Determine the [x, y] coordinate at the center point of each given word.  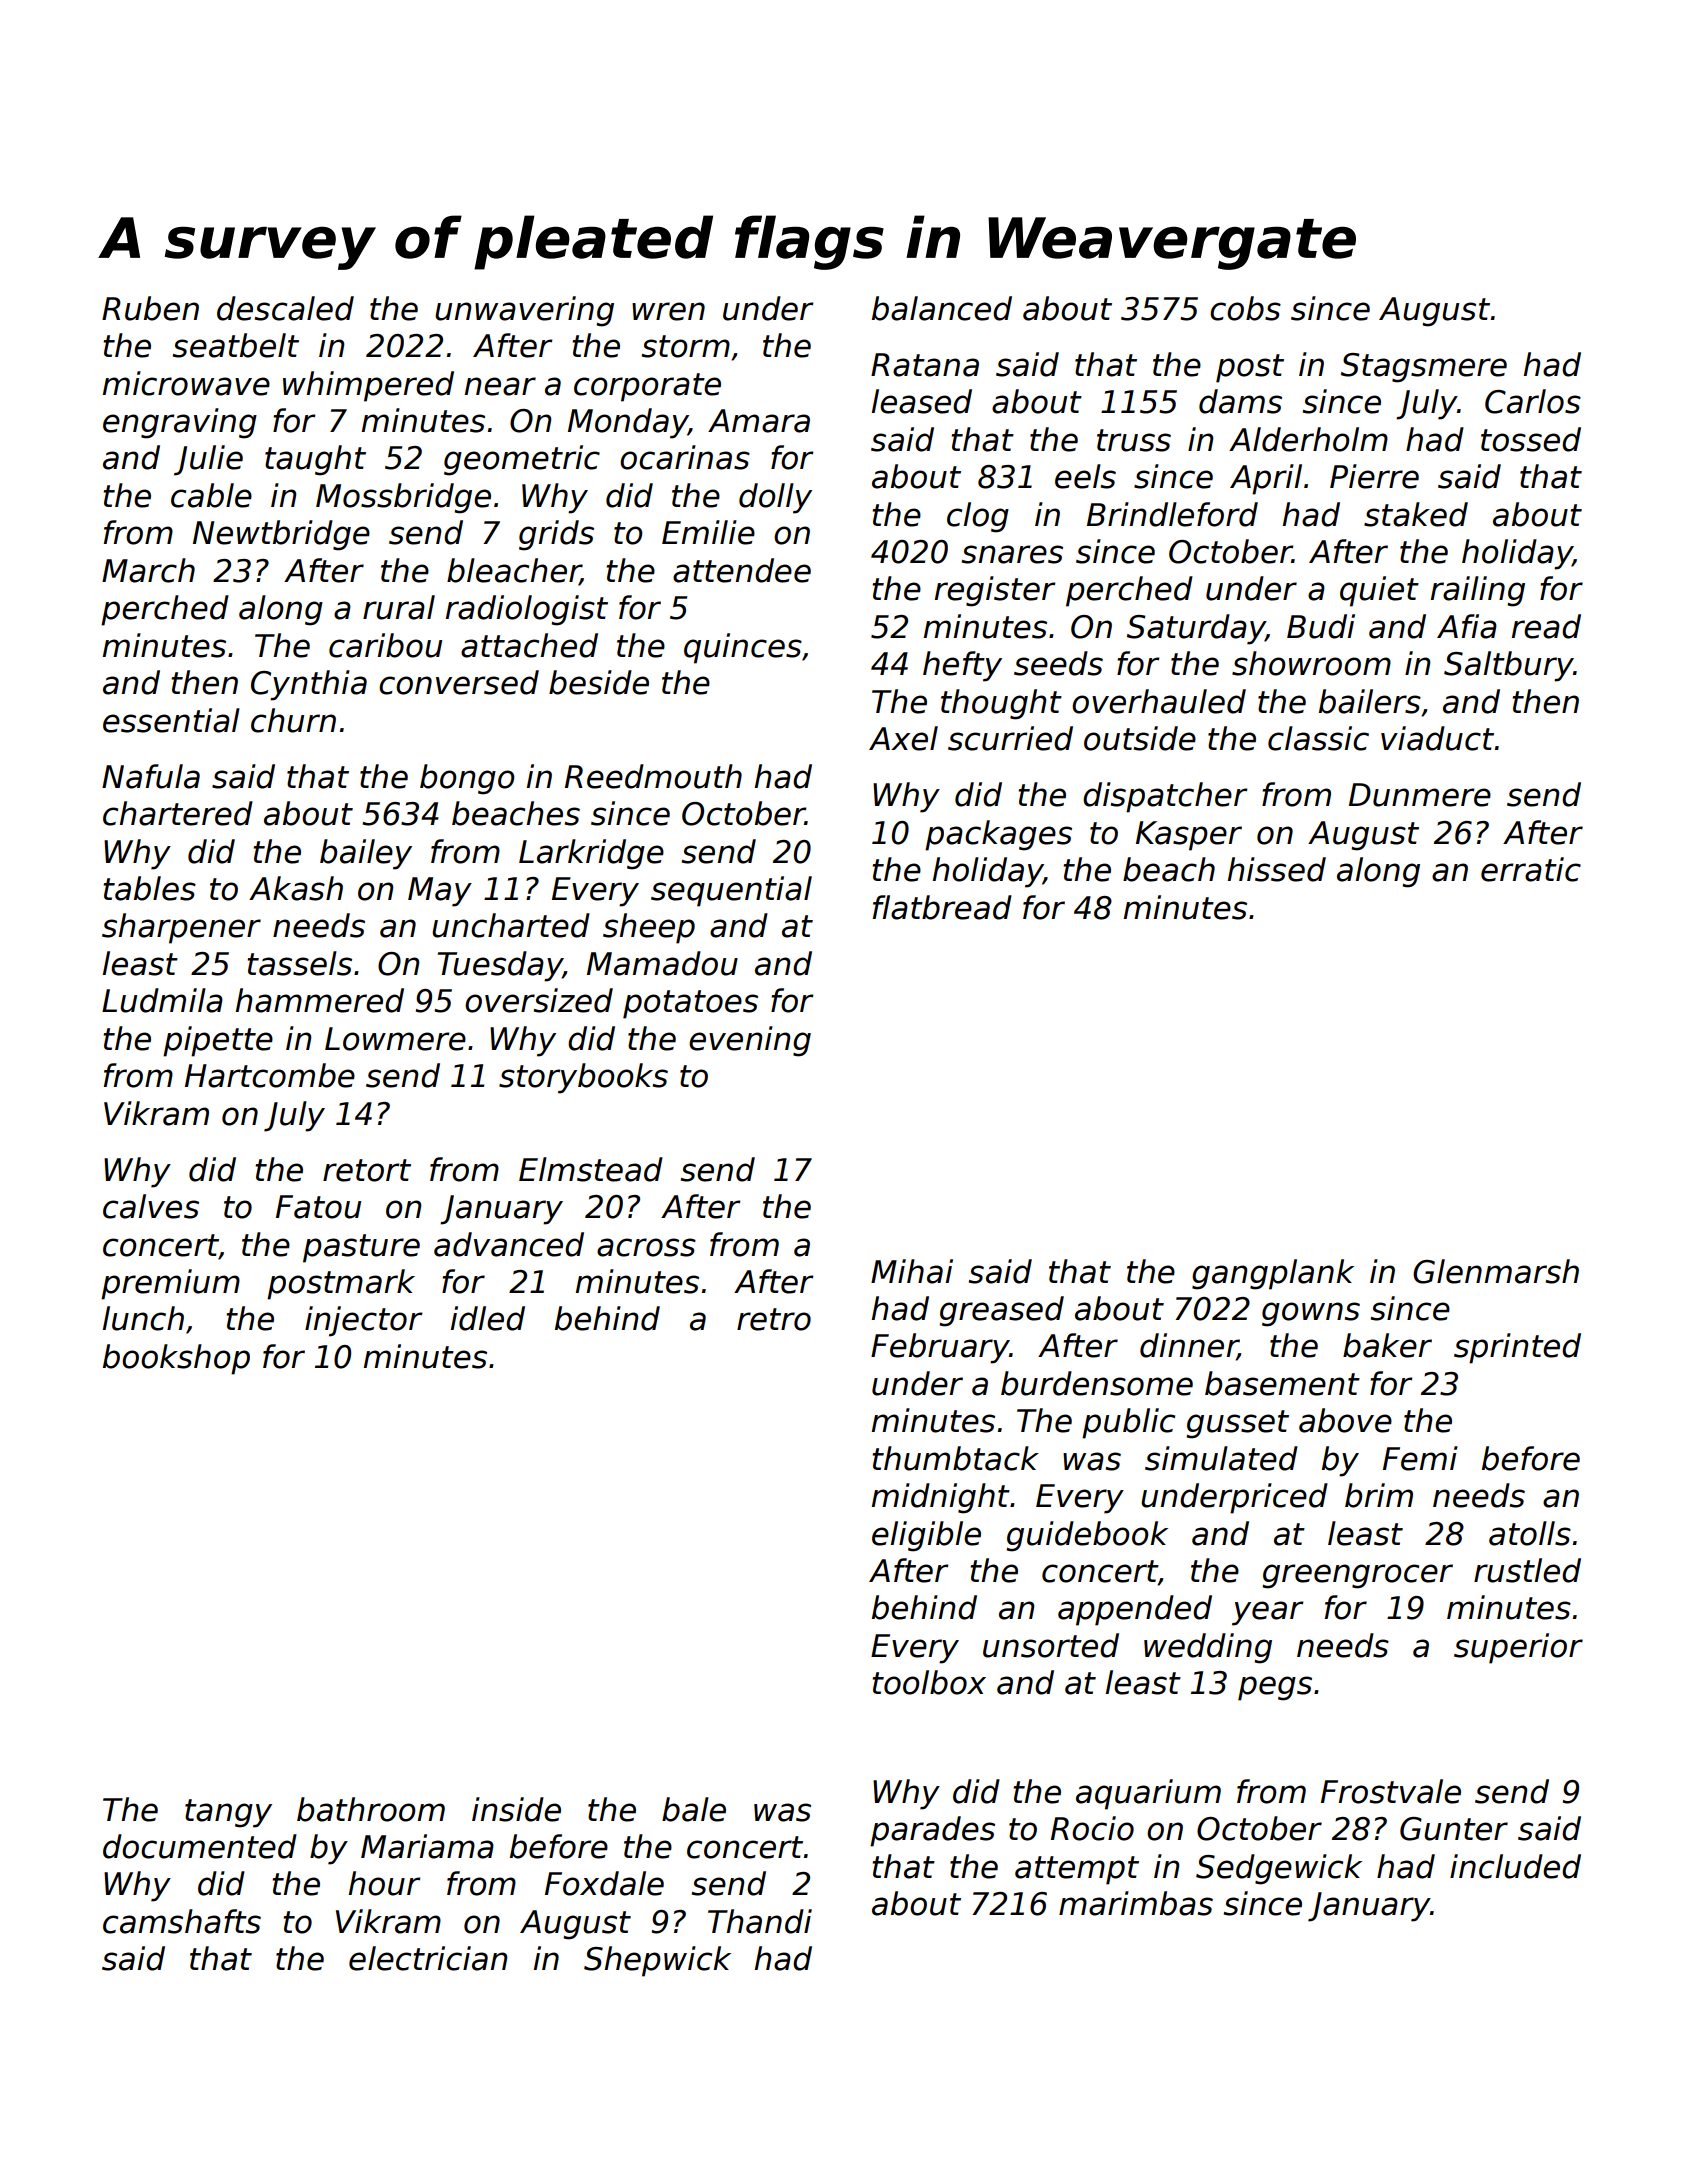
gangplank [1273, 1274]
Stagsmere [1424, 368]
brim [1379, 1495]
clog [978, 517]
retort [367, 1170]
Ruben [150, 308]
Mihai [912, 1271]
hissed [1277, 869]
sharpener [181, 928]
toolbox [929, 1682]
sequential [731, 891]
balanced [942, 308]
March [148, 570]
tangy [228, 1813]
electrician [428, 1958]
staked [1416, 514]
